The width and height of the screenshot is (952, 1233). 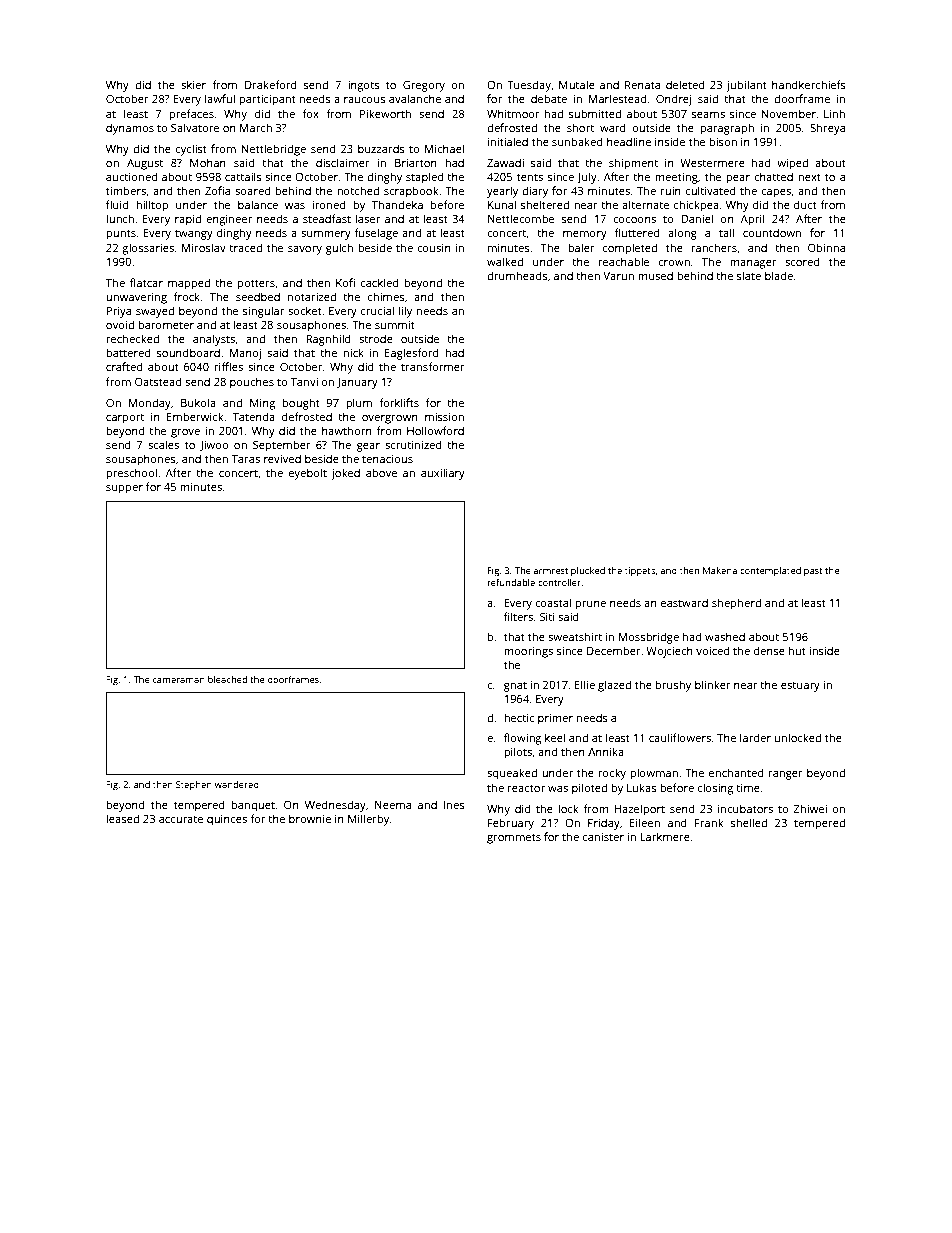 What do you see at coordinates (713, 684) in the screenshot?
I see `blinker` at bounding box center [713, 684].
